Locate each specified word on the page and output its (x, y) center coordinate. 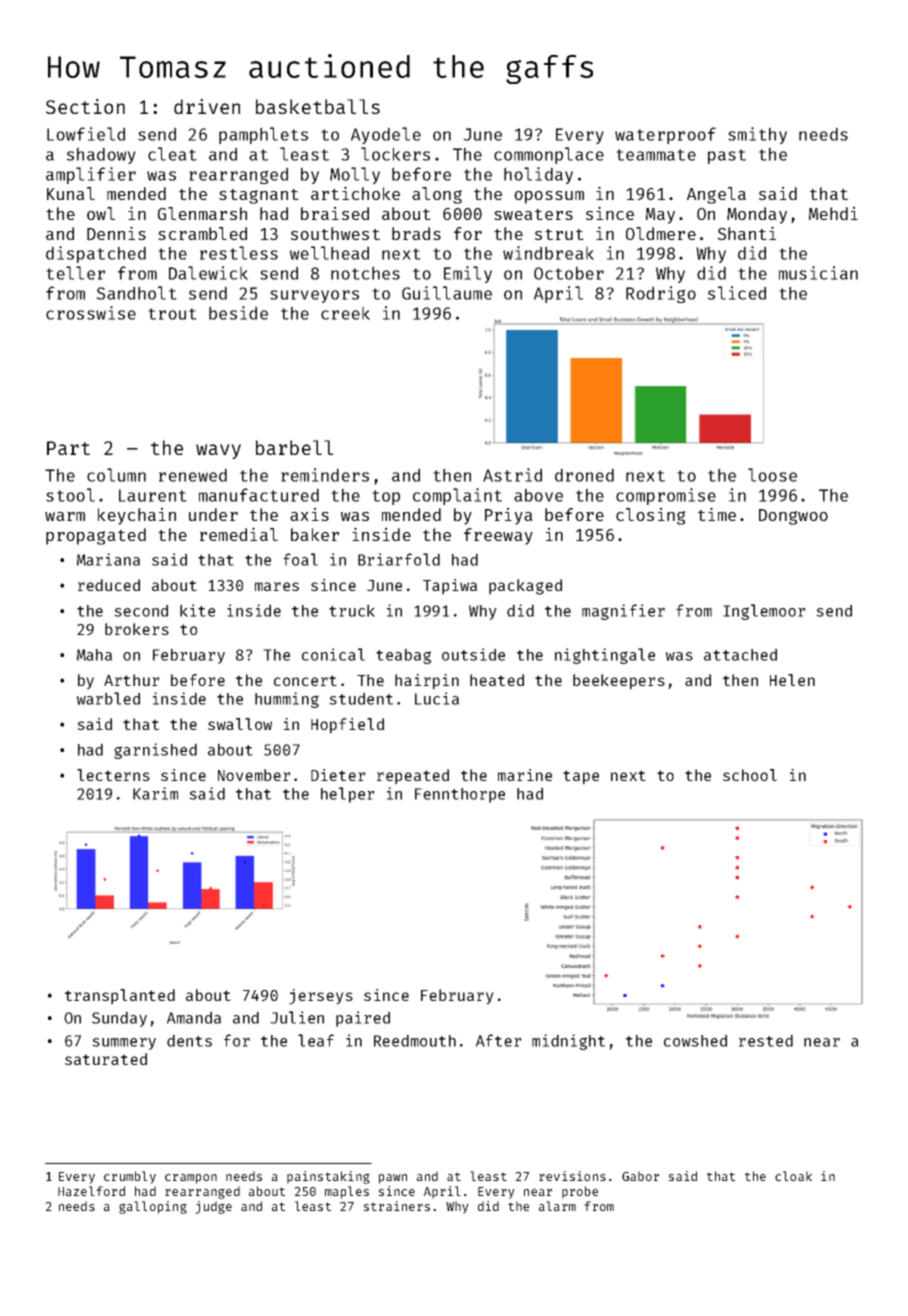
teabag (403, 656)
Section (85, 106)
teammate (656, 155)
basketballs (318, 106)
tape (581, 777)
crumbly (130, 1177)
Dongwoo (793, 517)
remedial (239, 534)
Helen (792, 680)
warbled (108, 698)
